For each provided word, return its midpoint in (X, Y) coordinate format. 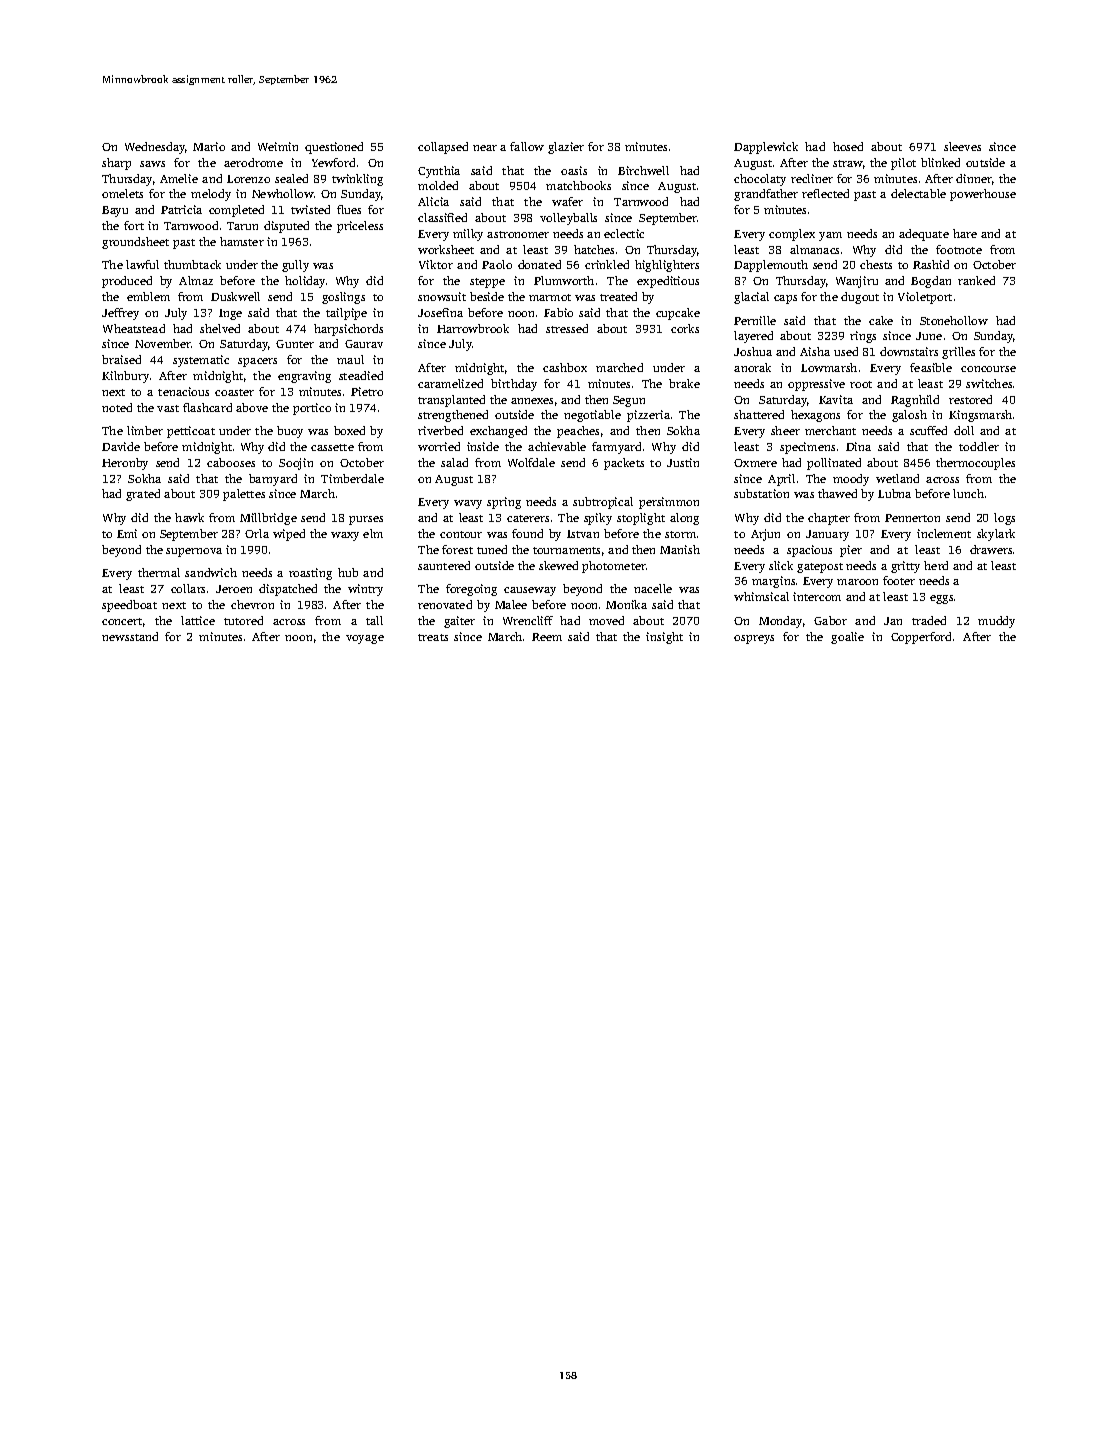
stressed (567, 328)
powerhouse (983, 195)
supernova (194, 552)
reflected (825, 193)
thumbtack (192, 264)
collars (188, 588)
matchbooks (578, 185)
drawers (991, 549)
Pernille (755, 320)
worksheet (446, 249)
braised (121, 359)
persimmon (669, 503)
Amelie (179, 178)
